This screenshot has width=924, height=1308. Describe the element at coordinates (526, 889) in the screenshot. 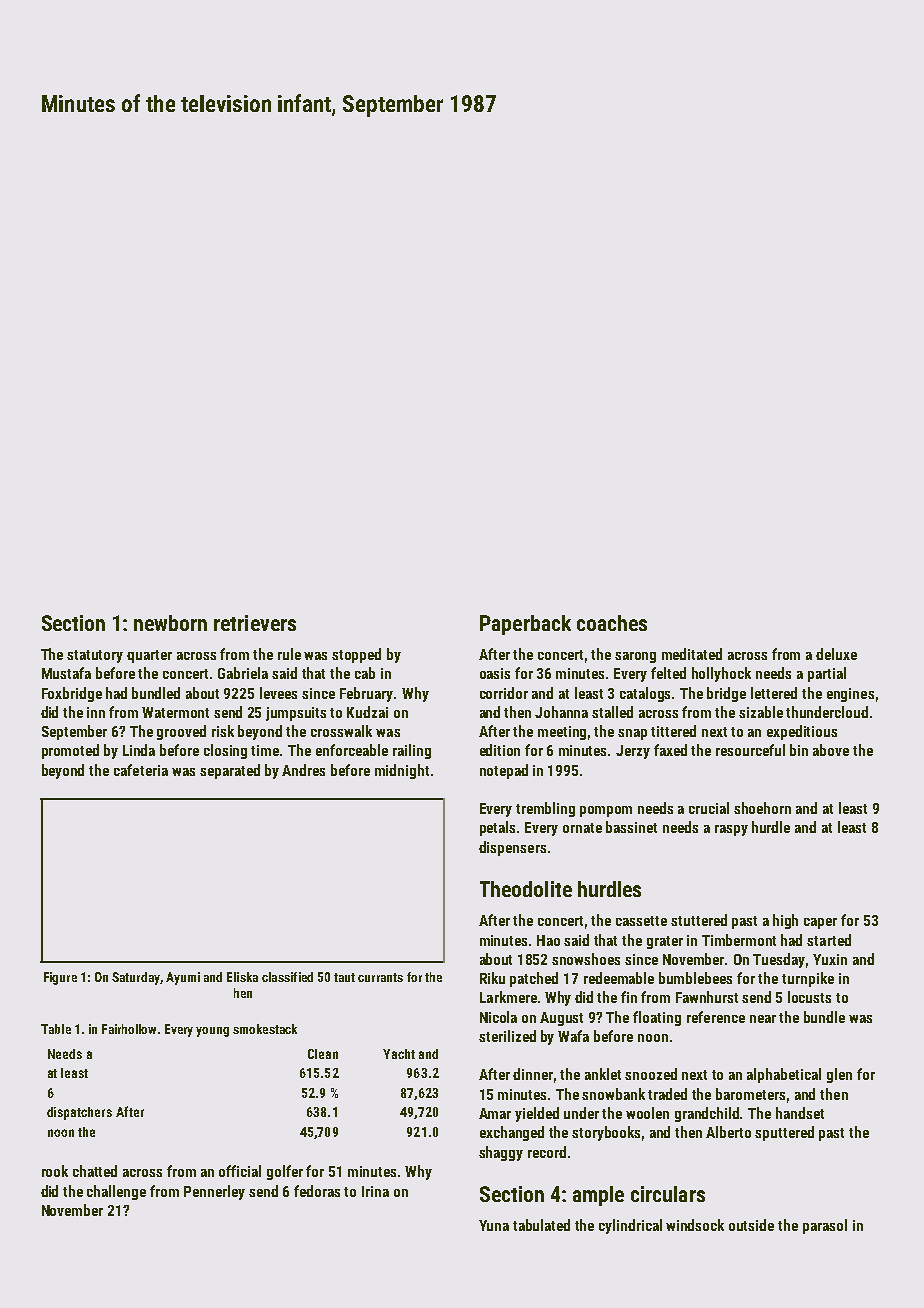

I see `Theodolite` at that location.
